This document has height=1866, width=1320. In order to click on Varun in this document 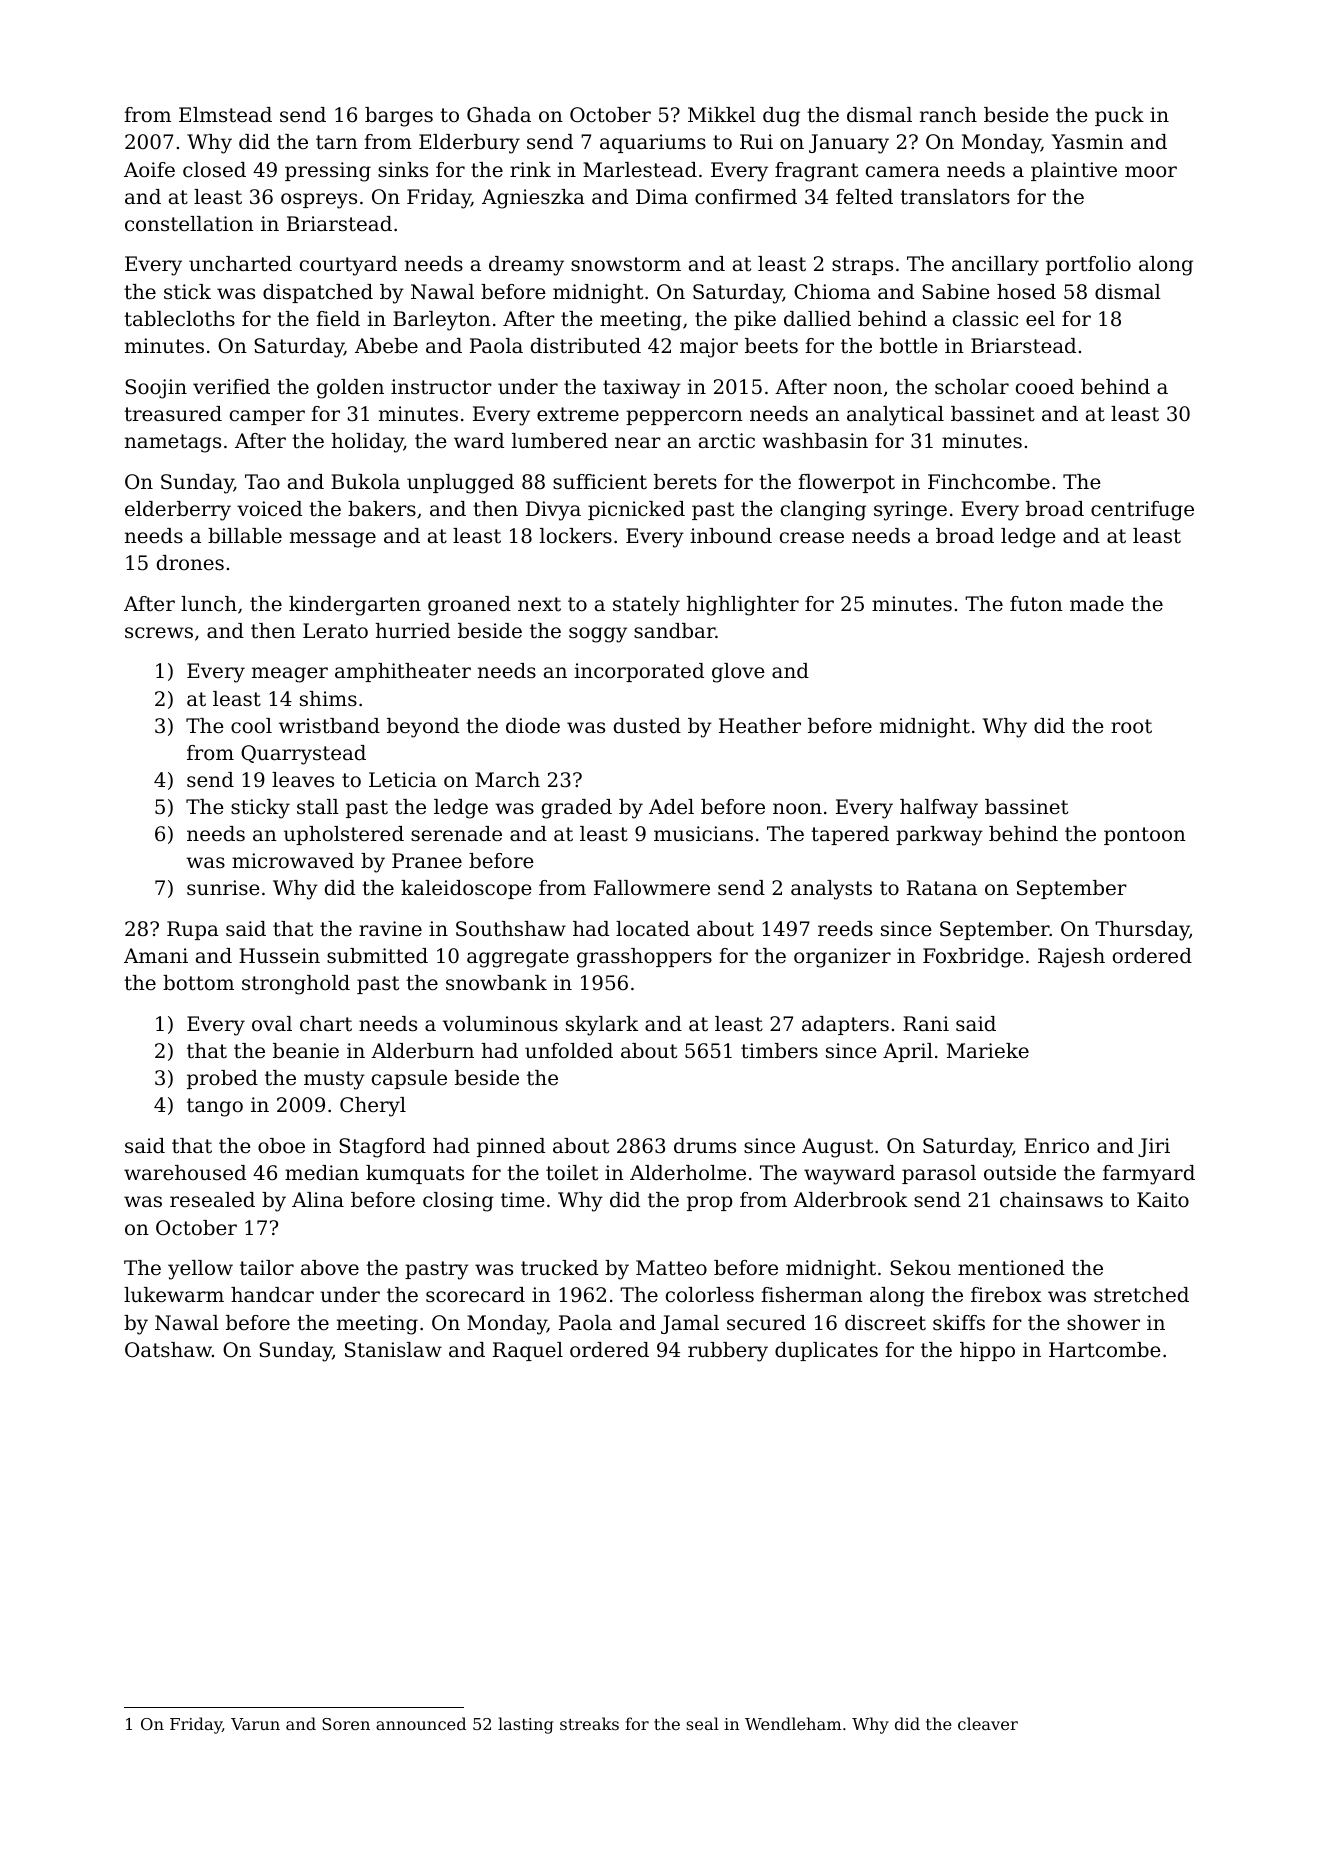, I will do `click(255, 1724)`.
